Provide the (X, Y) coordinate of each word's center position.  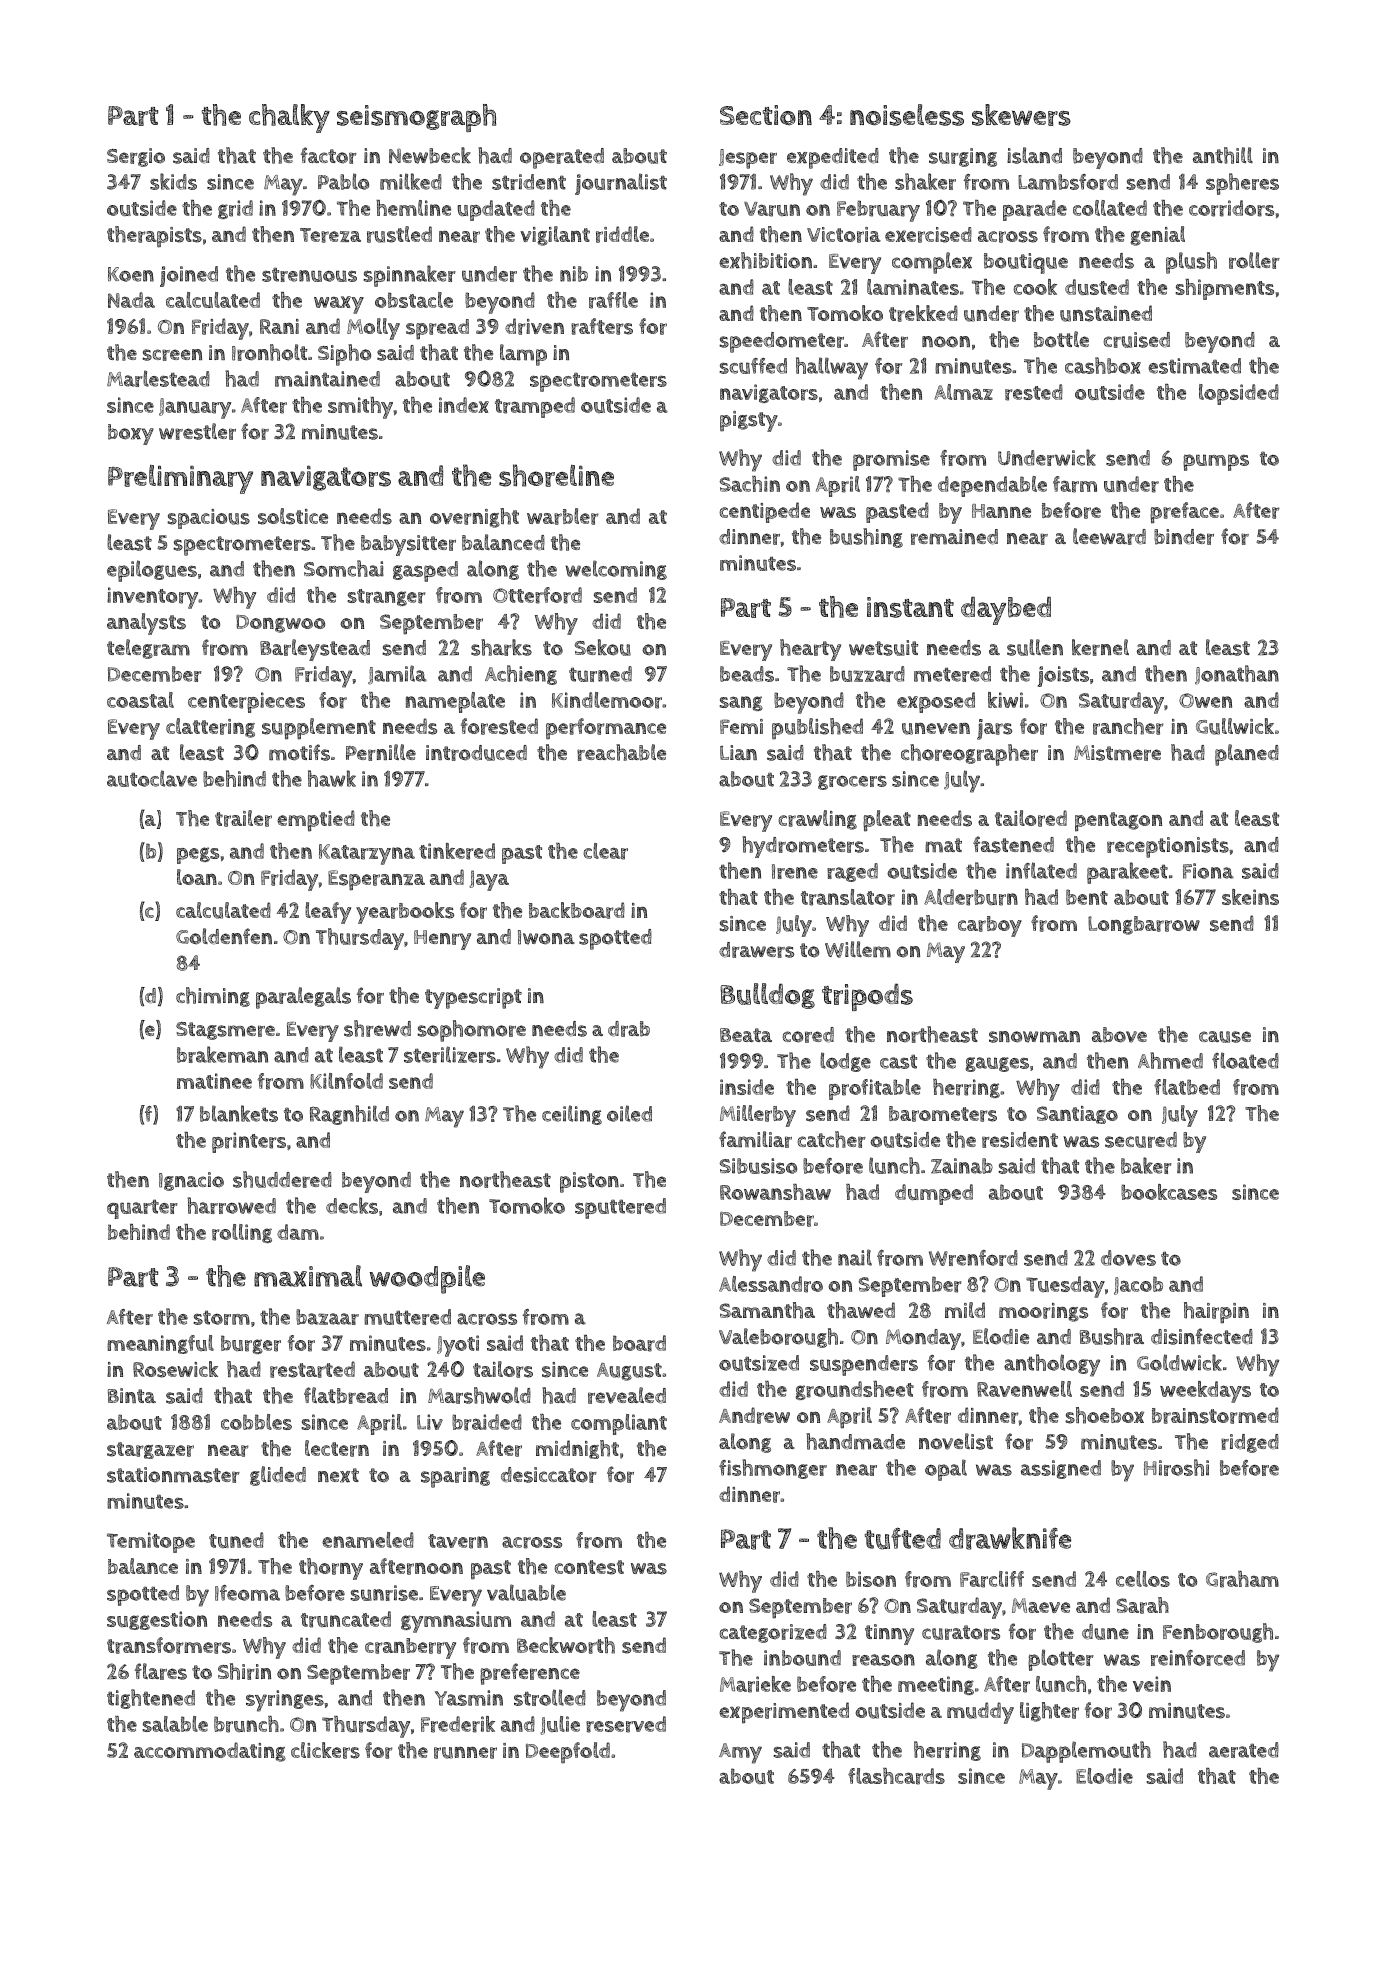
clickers (325, 1750)
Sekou (603, 647)
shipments (1224, 289)
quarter (142, 1209)
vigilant (555, 236)
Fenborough (1218, 1633)
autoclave (152, 778)
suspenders (864, 1365)
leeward (1109, 536)
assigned (1061, 1469)
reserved (626, 1724)
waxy (339, 305)
